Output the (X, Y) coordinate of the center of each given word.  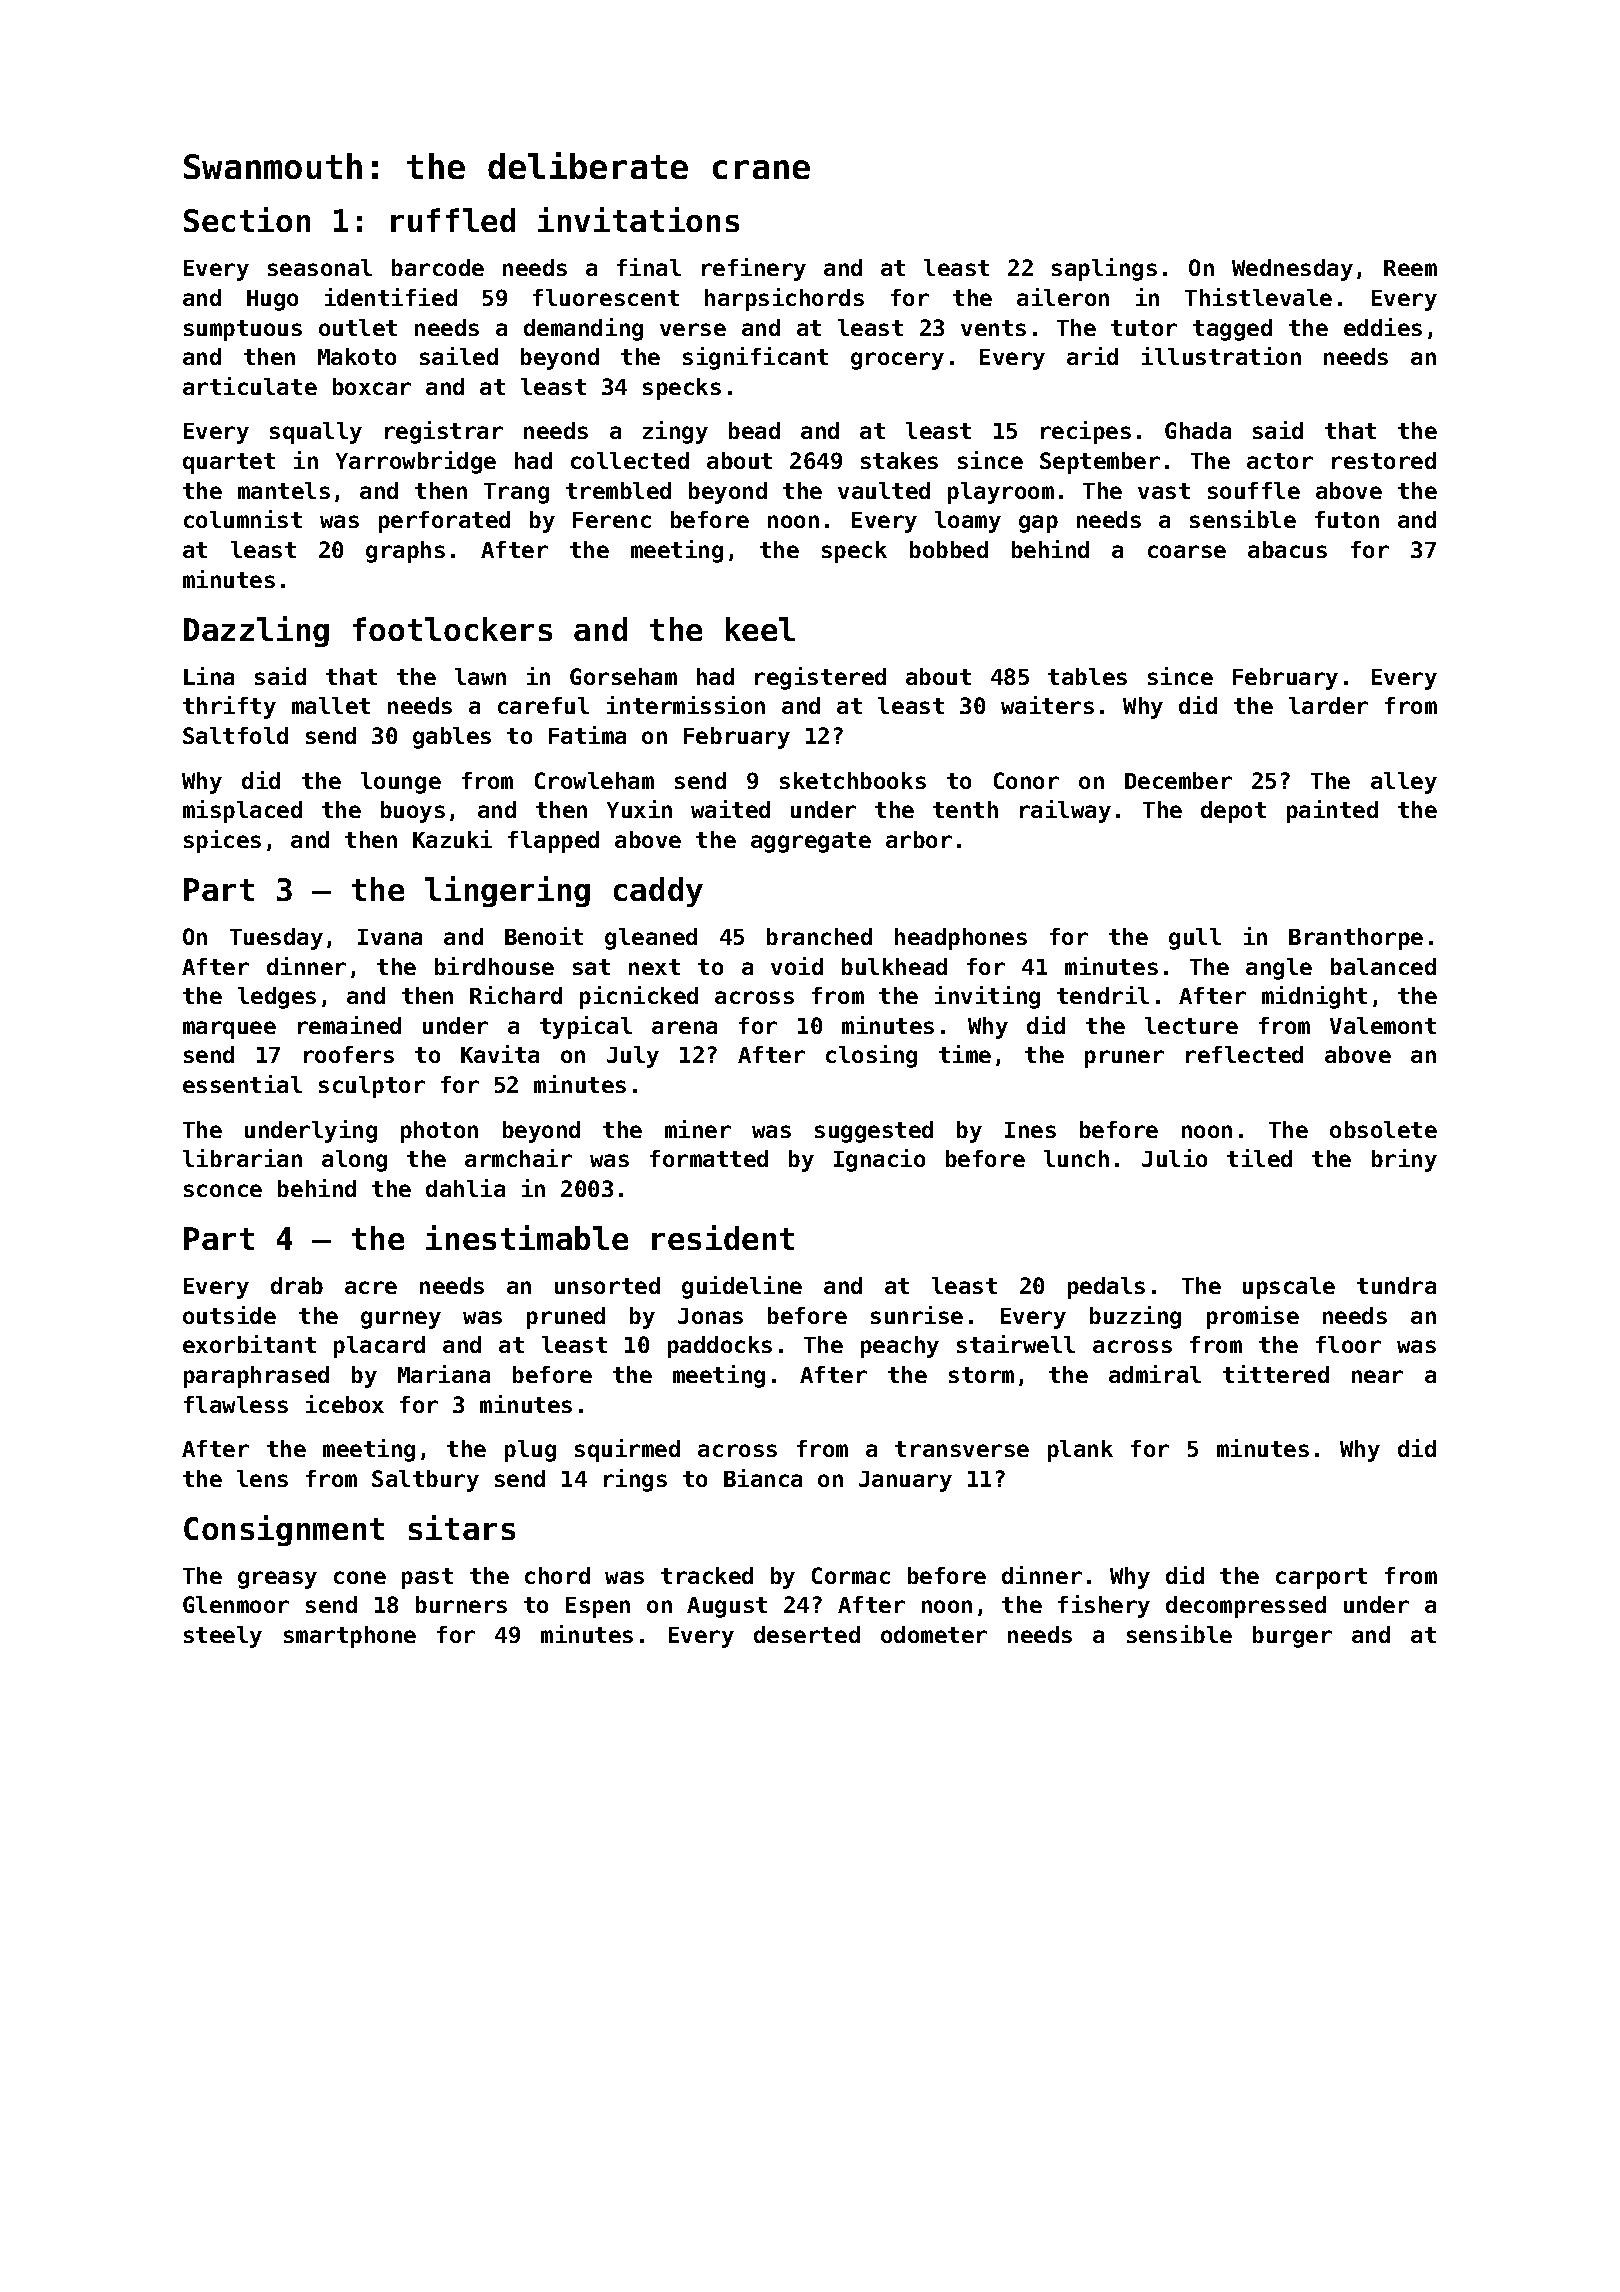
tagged (1232, 330)
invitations (638, 219)
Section (247, 219)
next (654, 967)
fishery (1104, 1606)
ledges (277, 998)
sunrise (917, 1315)
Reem (1410, 268)
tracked (707, 1575)
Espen (598, 1607)
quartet (229, 463)
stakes (899, 460)
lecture (1191, 1025)
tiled (1259, 1158)
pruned (566, 1318)
